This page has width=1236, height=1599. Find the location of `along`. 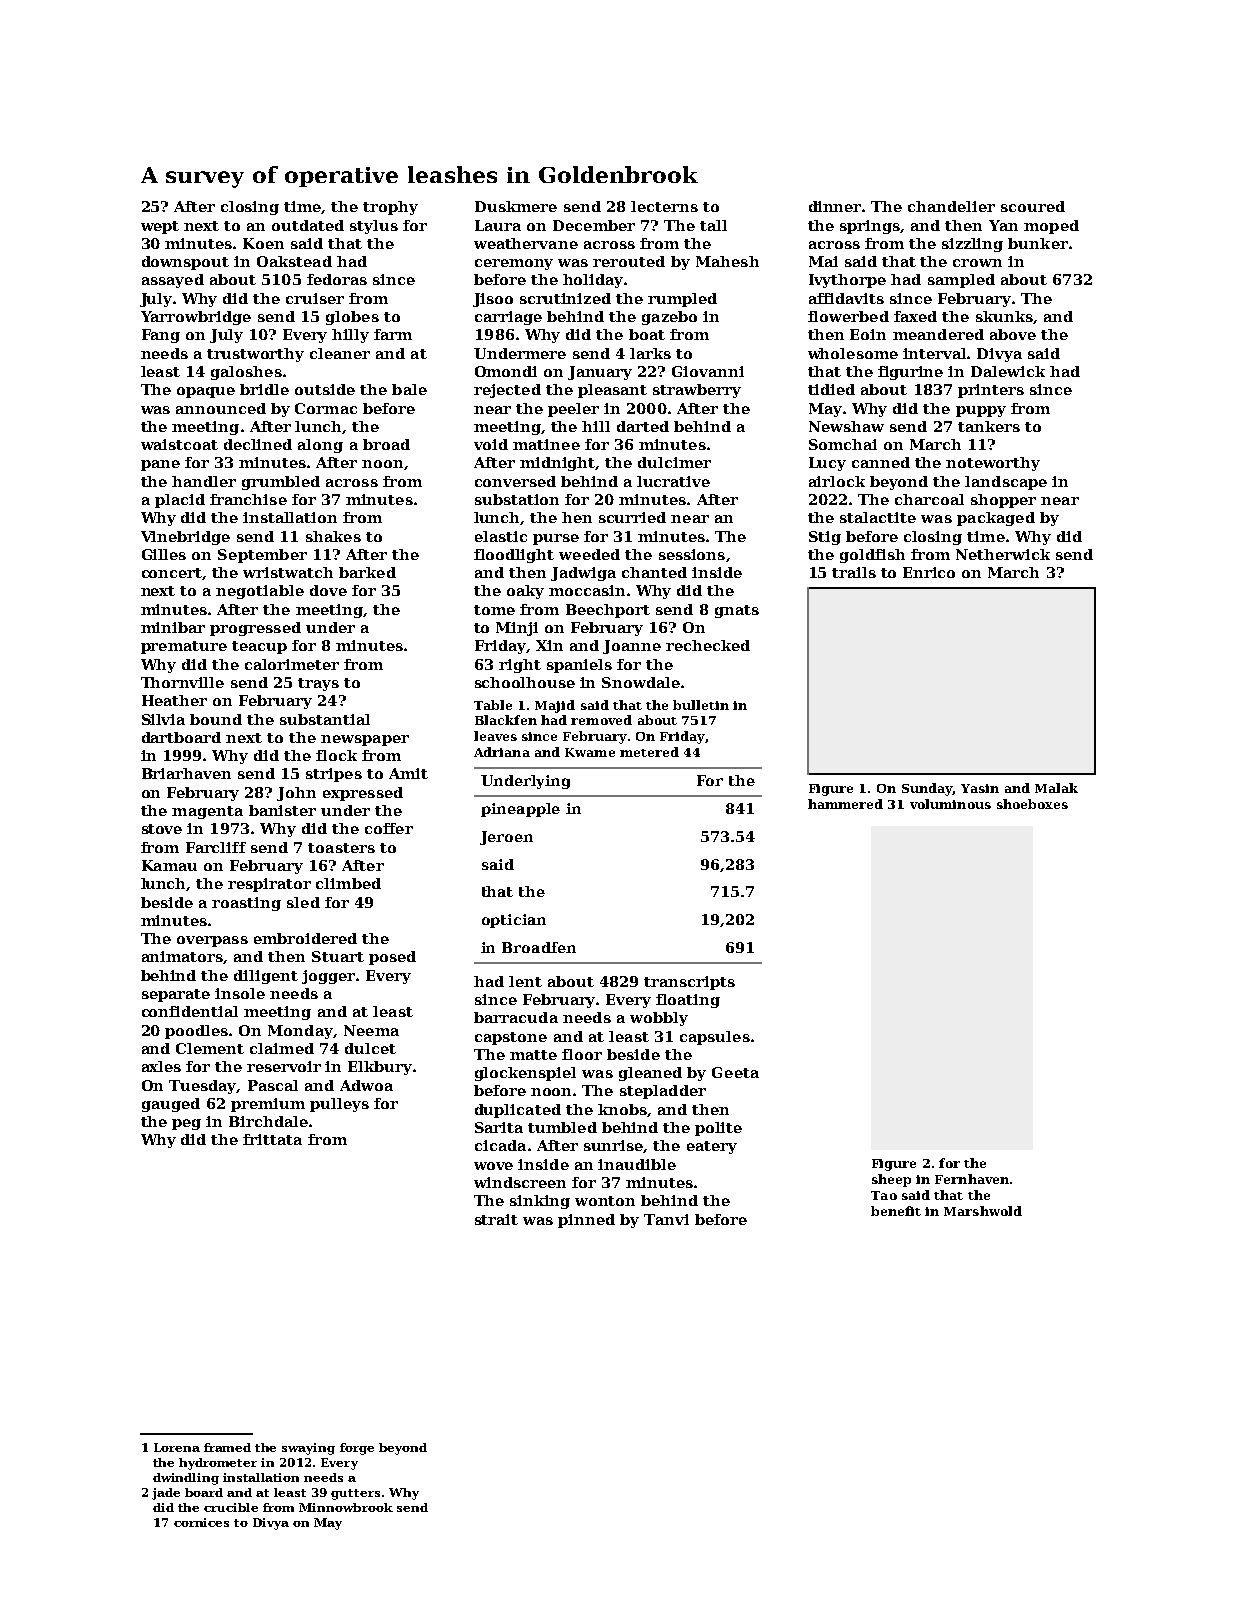

along is located at coordinates (320, 446).
